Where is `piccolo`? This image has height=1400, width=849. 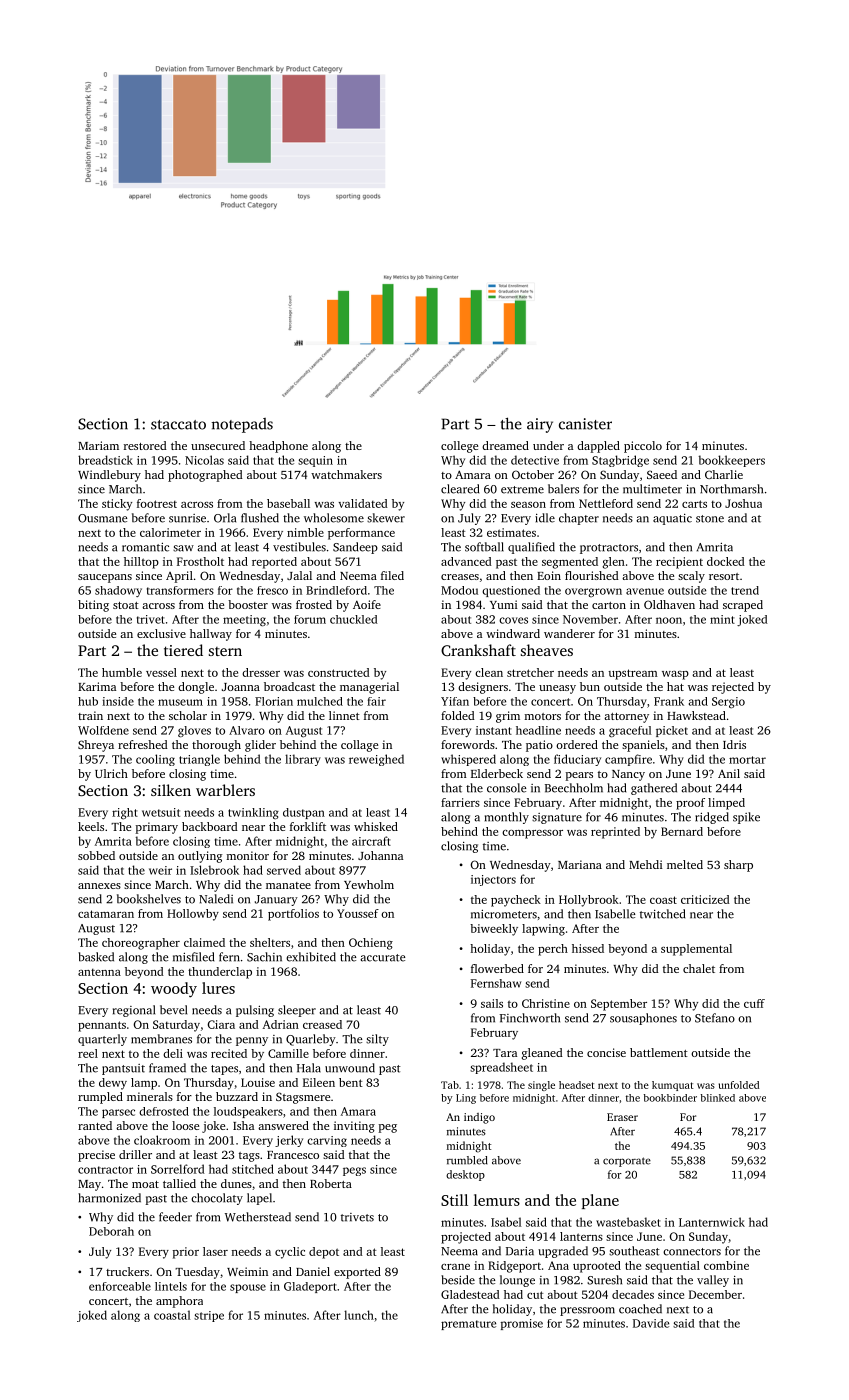
piccolo is located at coordinates (643, 447).
